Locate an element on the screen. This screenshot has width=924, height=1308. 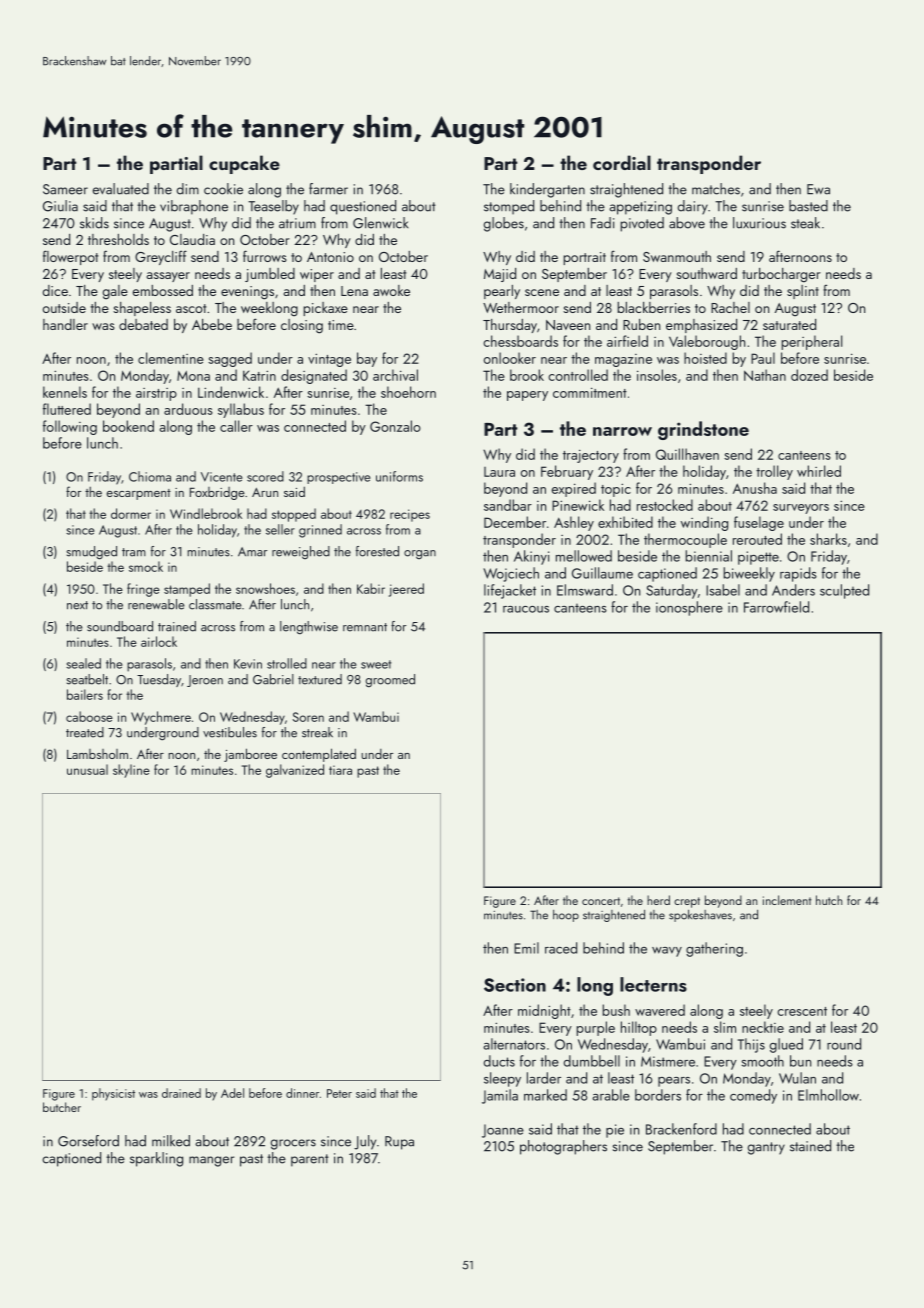
basted is located at coordinates (808, 206).
